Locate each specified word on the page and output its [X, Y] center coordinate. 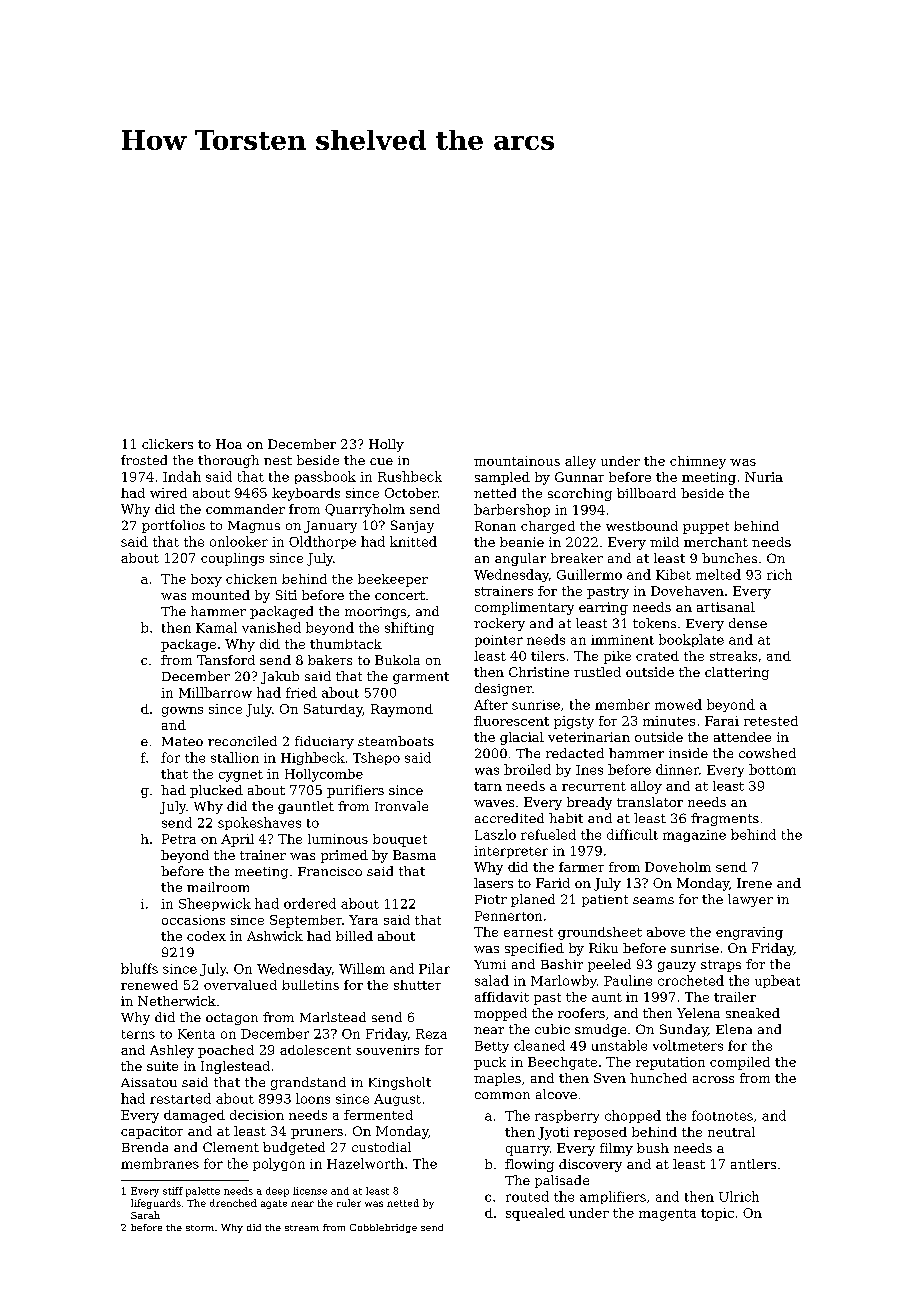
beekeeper [393, 580]
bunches [729, 558]
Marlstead [333, 1017]
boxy [206, 580]
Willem [362, 968]
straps [721, 966]
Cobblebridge [383, 1228]
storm [200, 1228]
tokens [654, 623]
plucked [216, 791]
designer [503, 689]
